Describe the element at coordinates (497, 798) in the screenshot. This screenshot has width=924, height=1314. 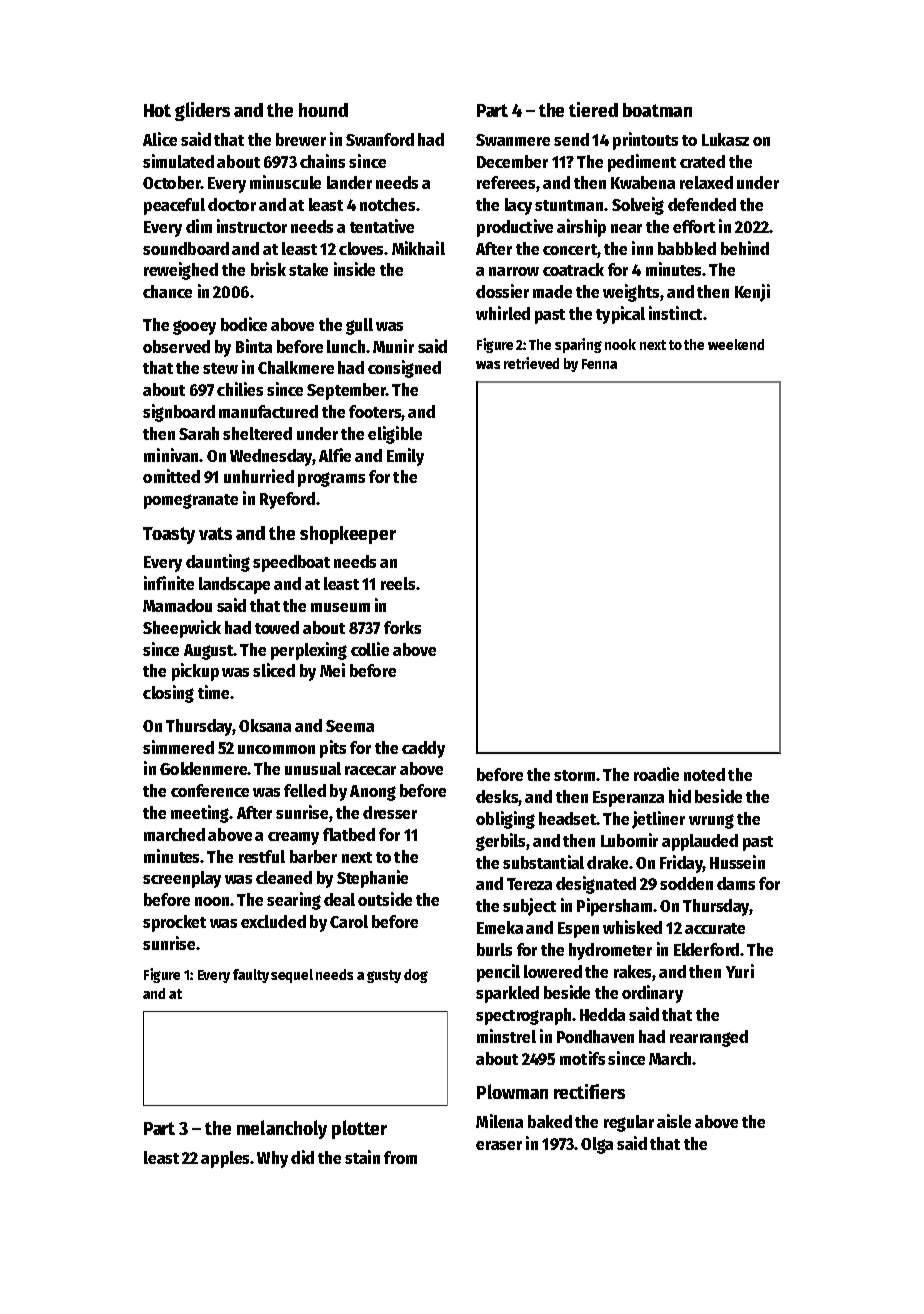
I see `desks` at that location.
